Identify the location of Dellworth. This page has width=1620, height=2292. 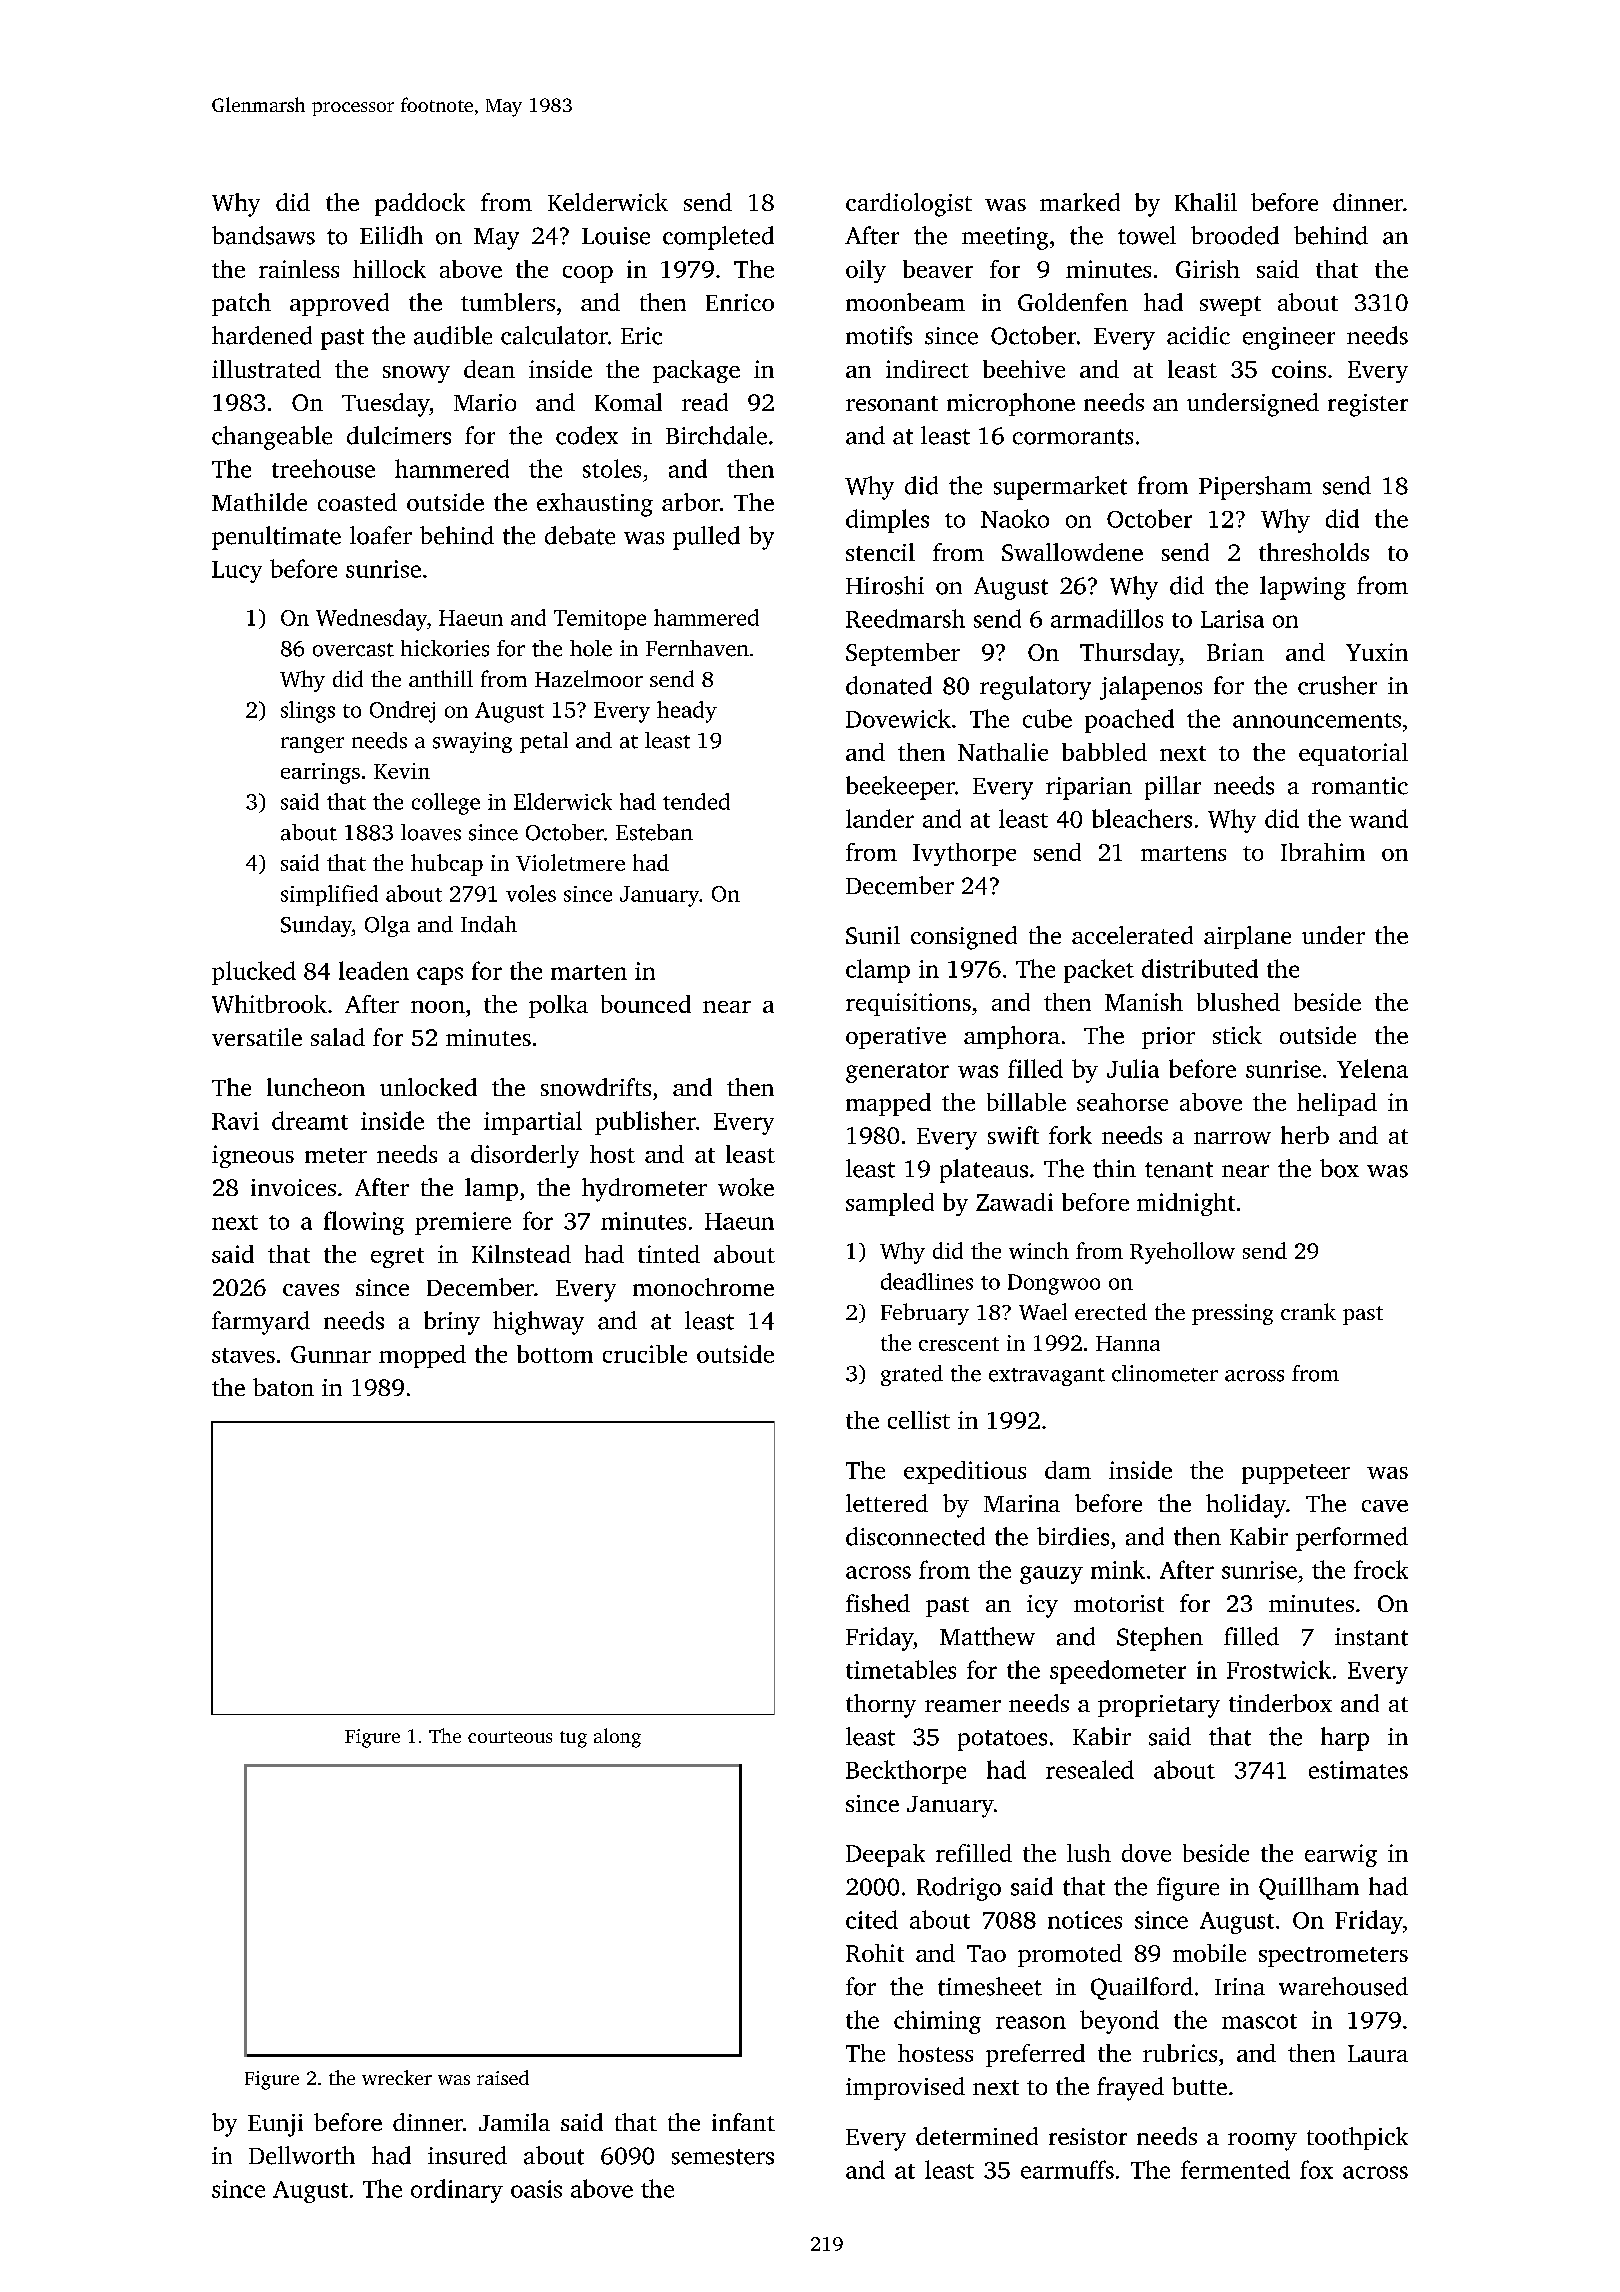
(302, 2155).
